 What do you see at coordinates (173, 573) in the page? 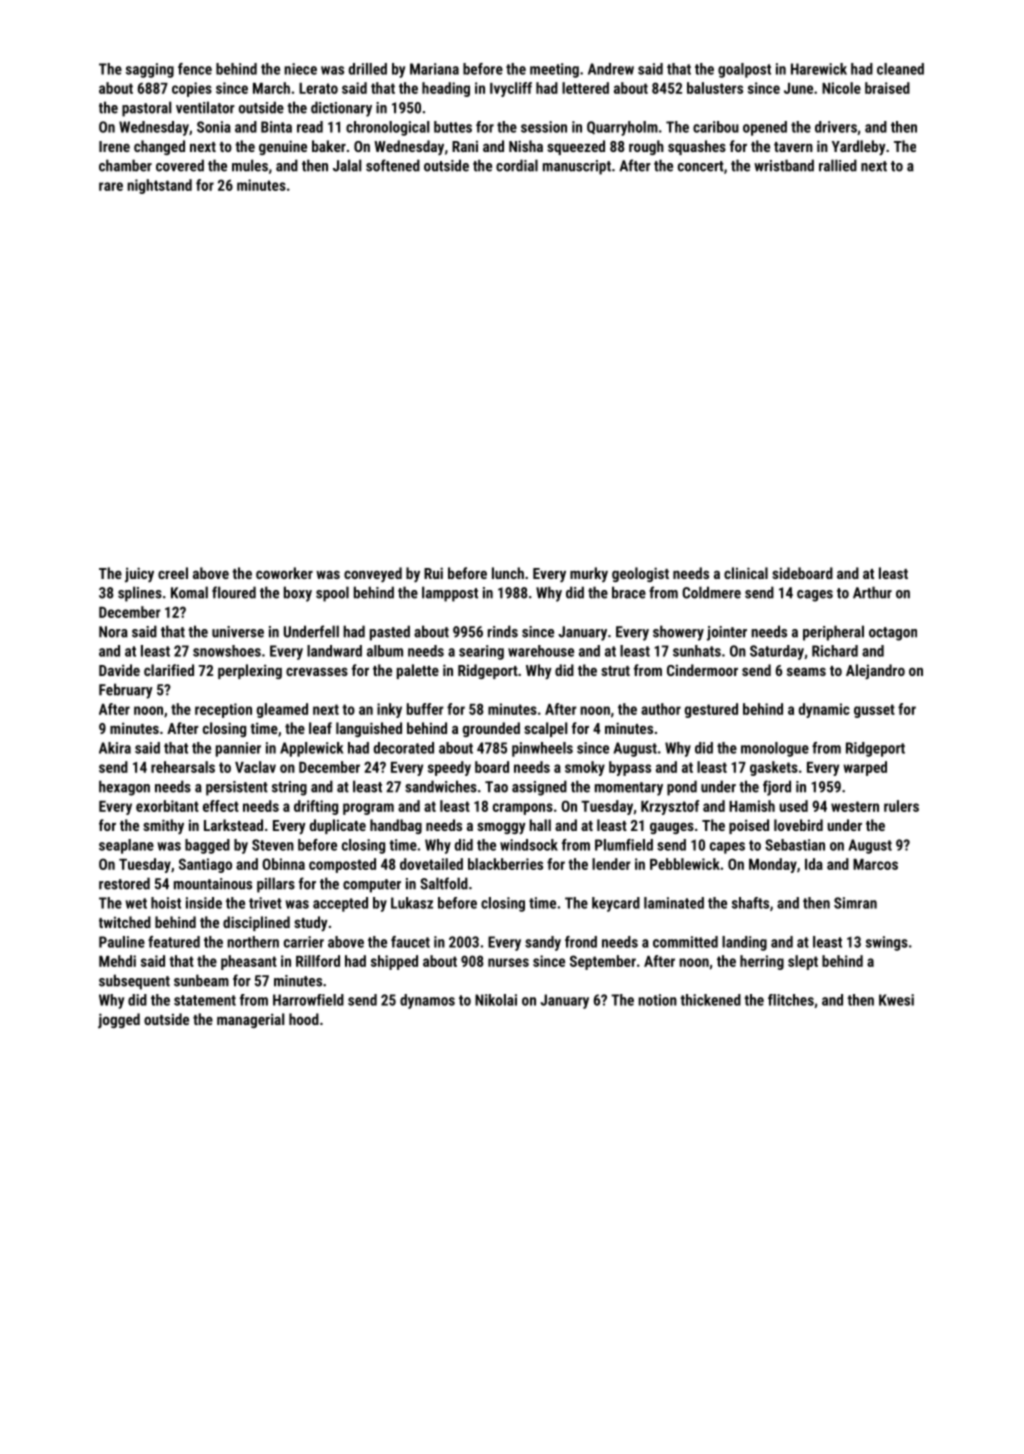
I see `creel` at bounding box center [173, 573].
